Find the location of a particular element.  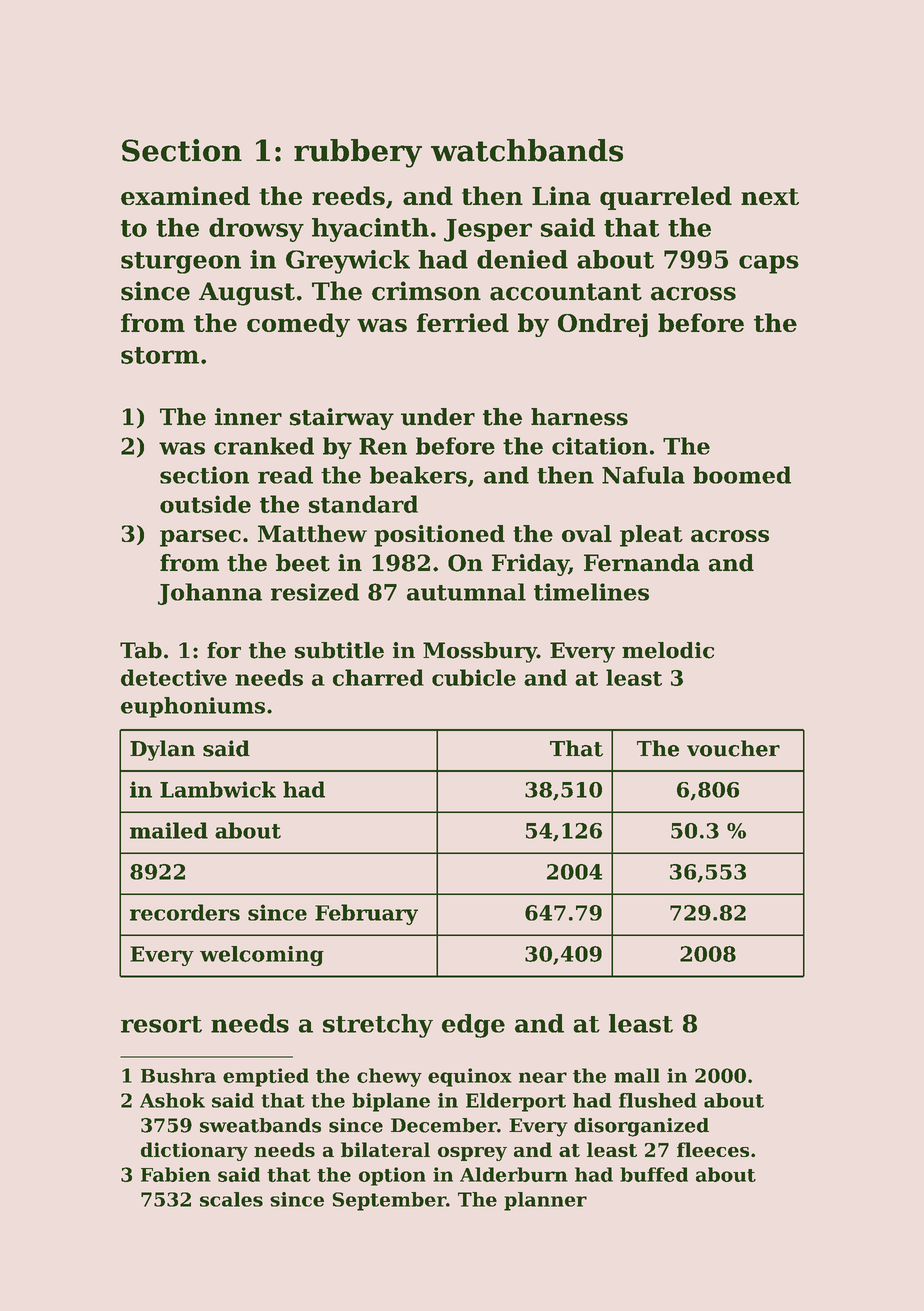

sturgeon is located at coordinates (181, 263).
